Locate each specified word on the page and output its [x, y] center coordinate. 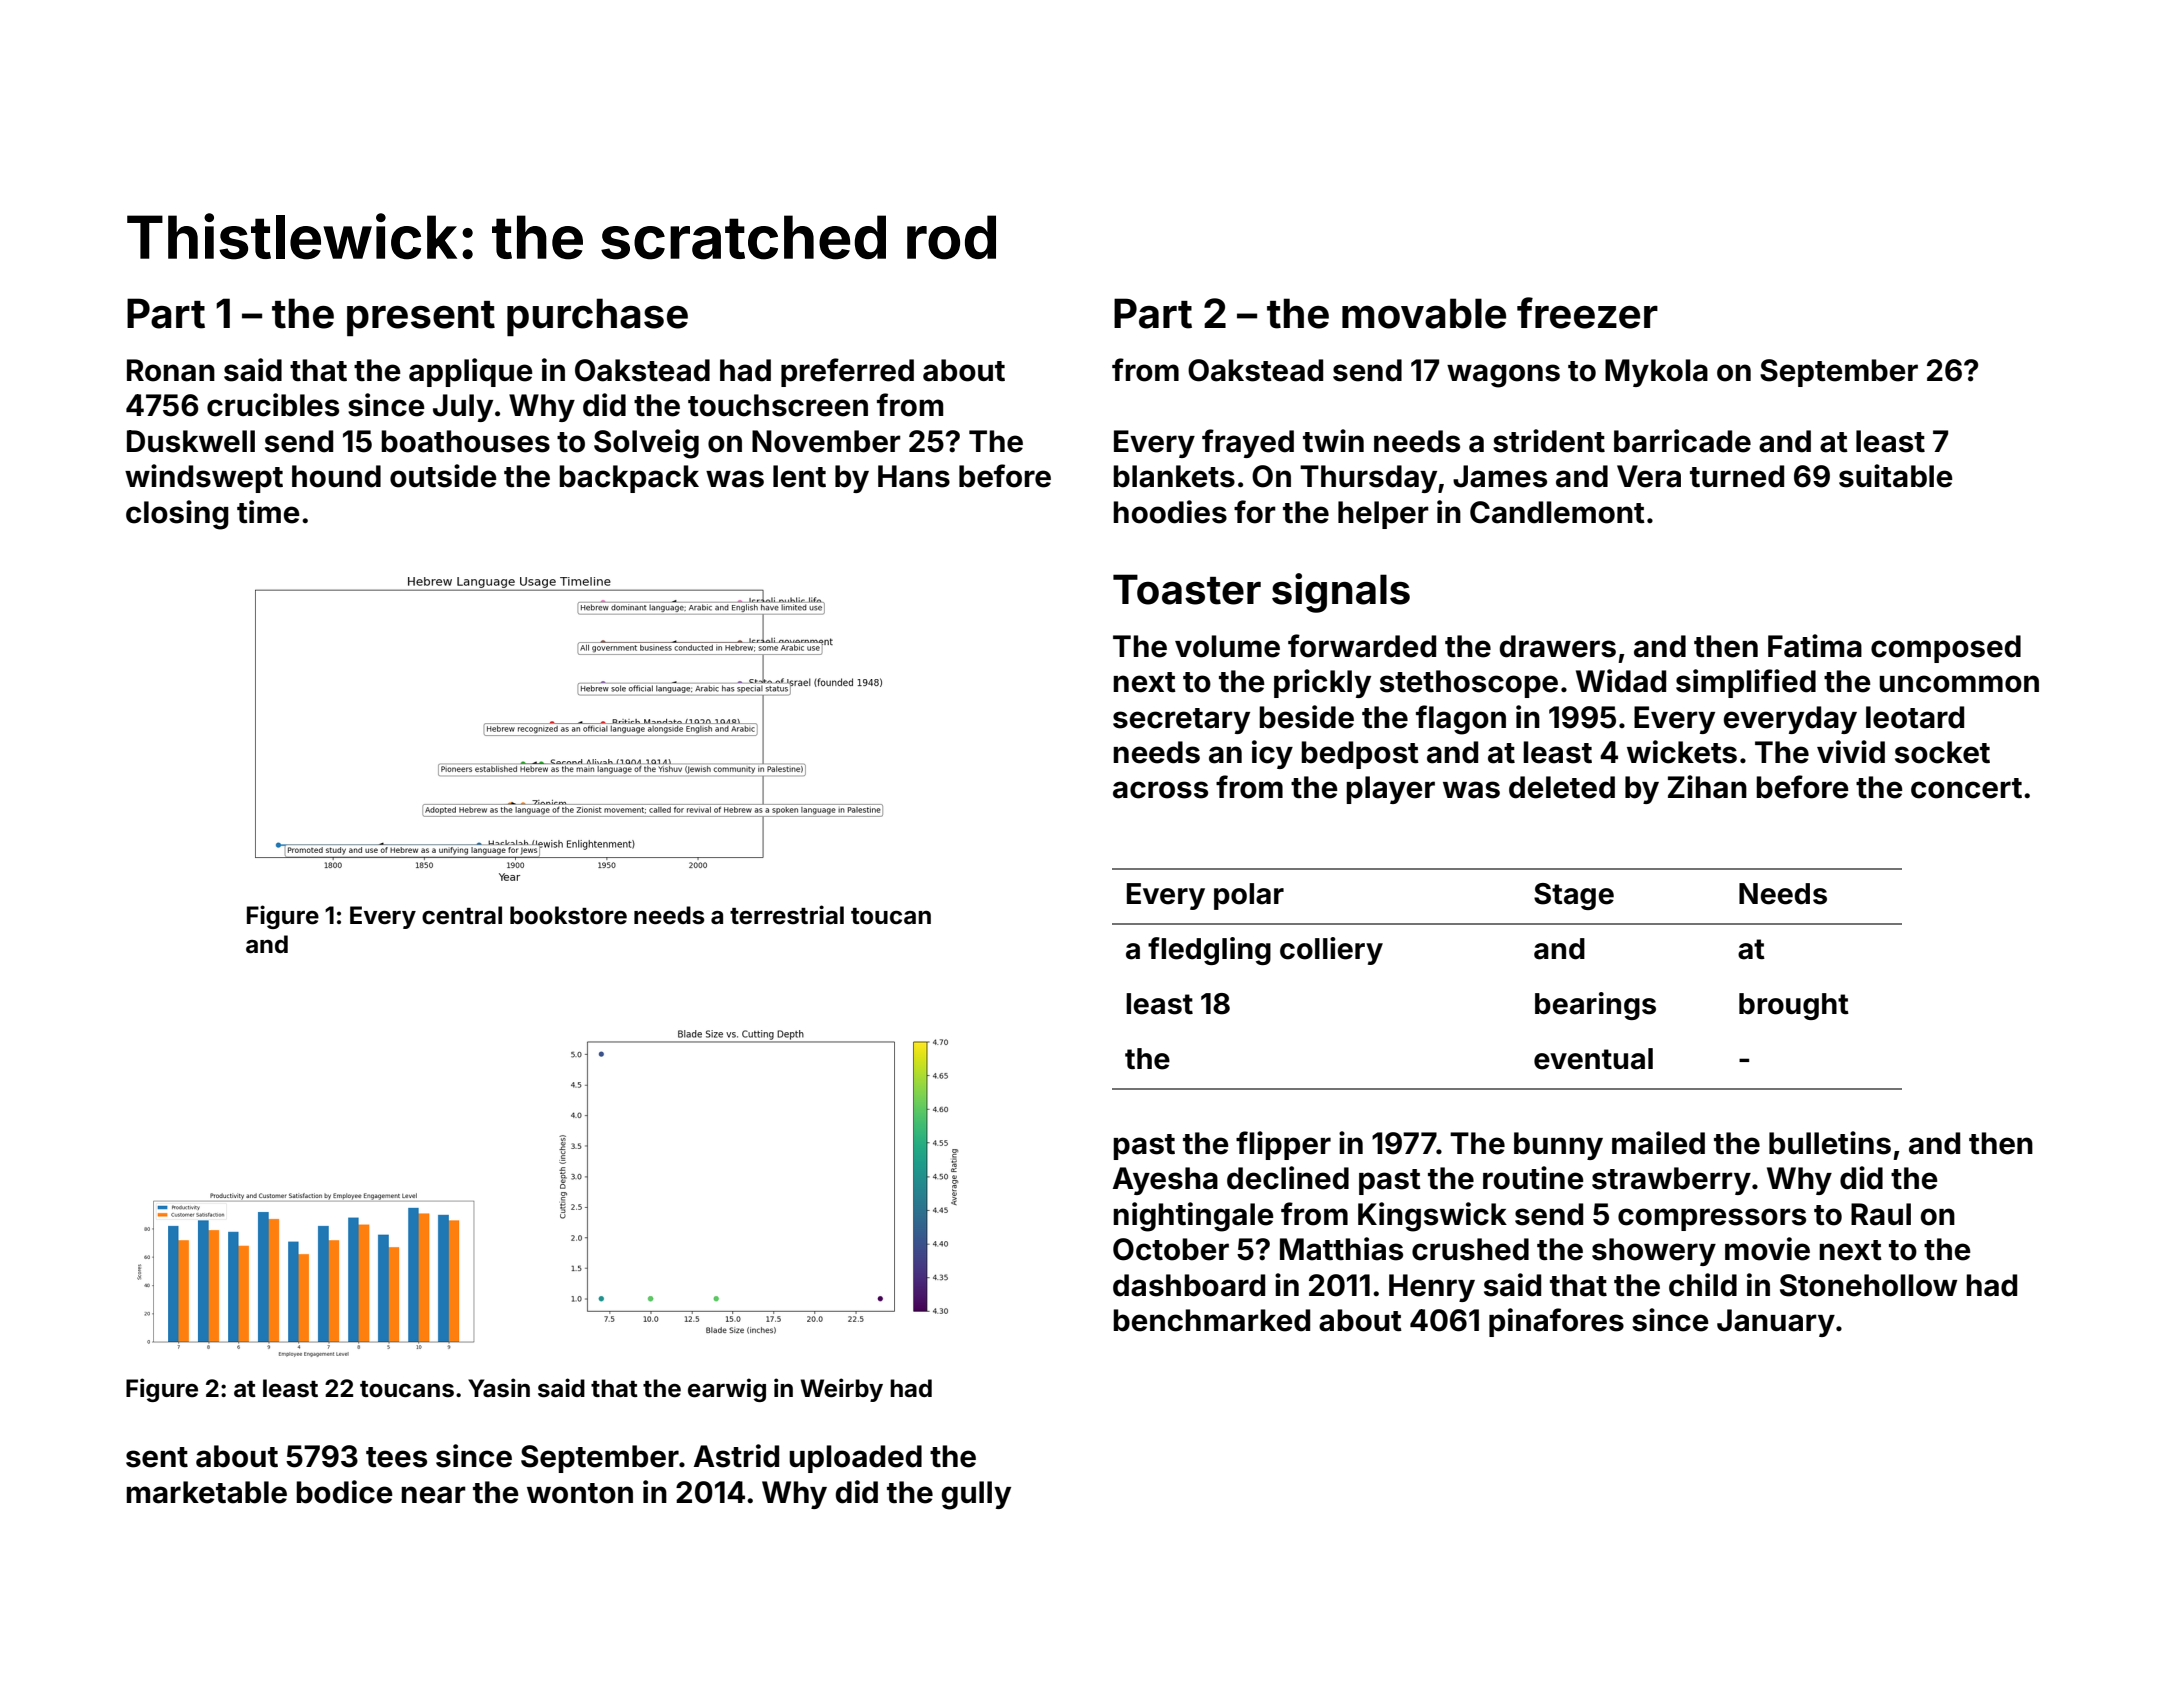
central [462, 915]
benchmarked [1211, 1320]
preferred [847, 372]
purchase [597, 317]
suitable [1896, 476]
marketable [206, 1492]
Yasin [499, 1388]
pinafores [1556, 1322]
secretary [1181, 721]
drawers [1558, 646]
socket [1942, 752]
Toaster [1187, 589]
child [1703, 1285]
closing [177, 515]
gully [976, 1495]
